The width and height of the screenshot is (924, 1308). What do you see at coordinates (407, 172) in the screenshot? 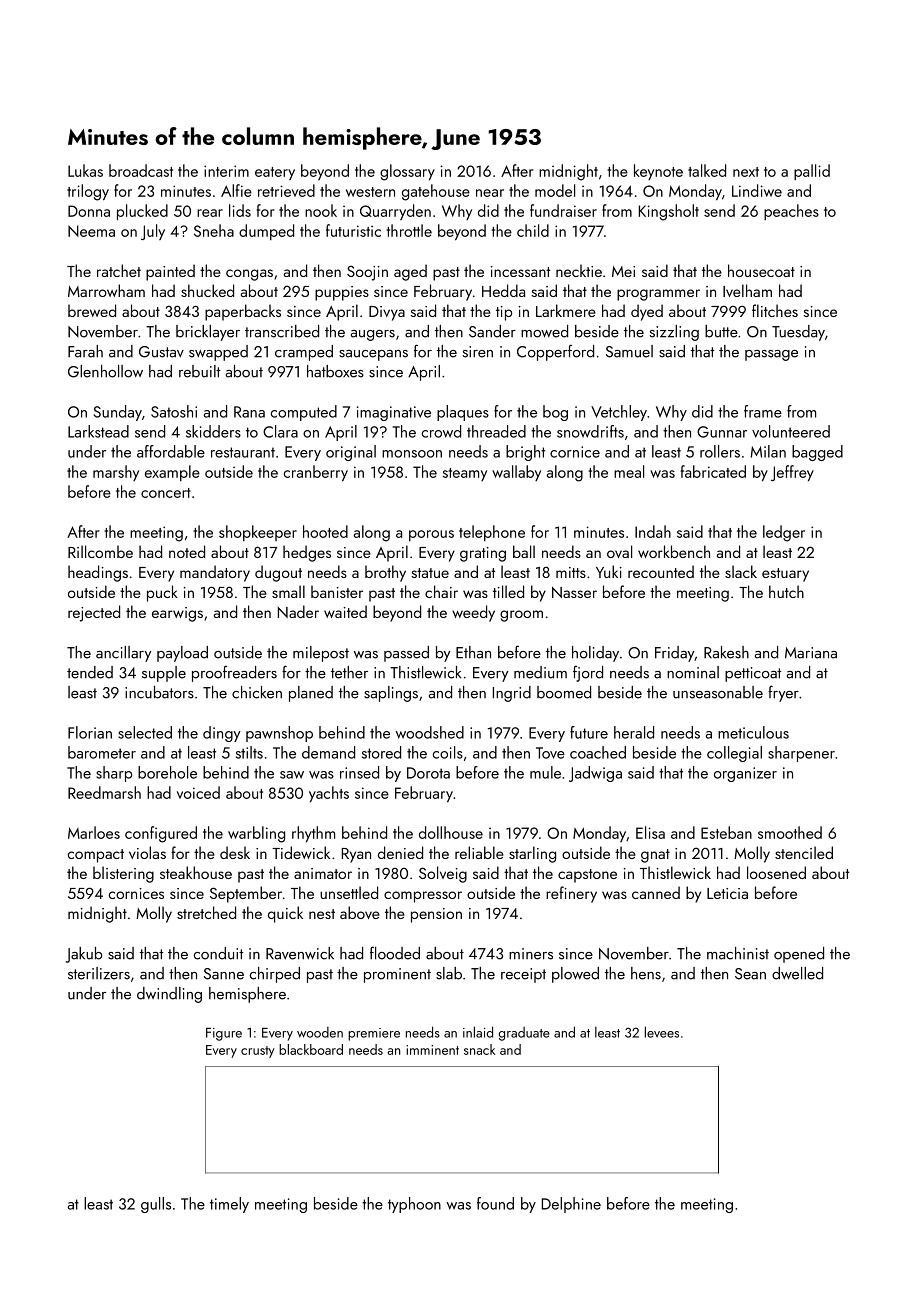
I see `glossary` at bounding box center [407, 172].
